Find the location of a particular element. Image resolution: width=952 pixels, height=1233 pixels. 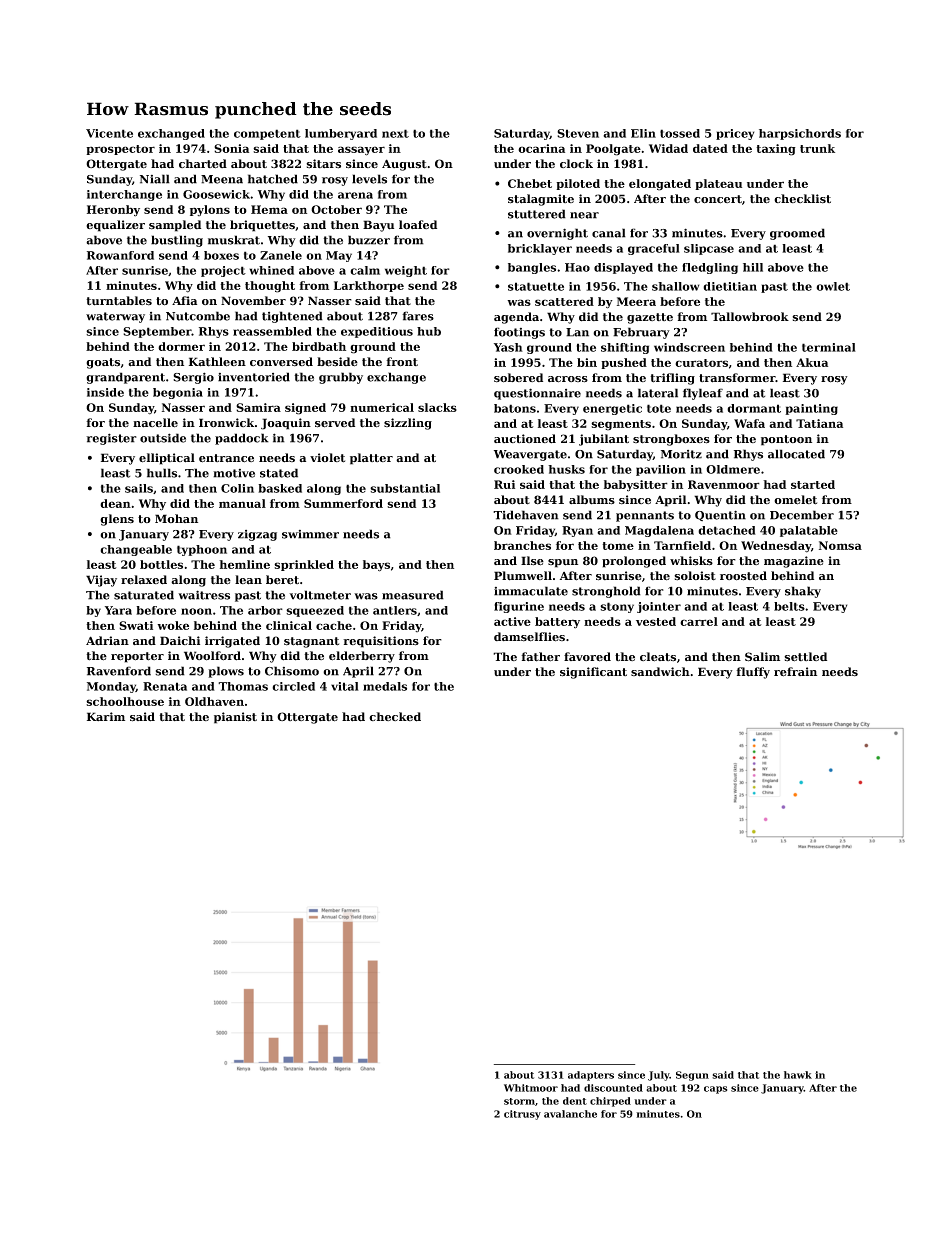

competent is located at coordinates (267, 134).
